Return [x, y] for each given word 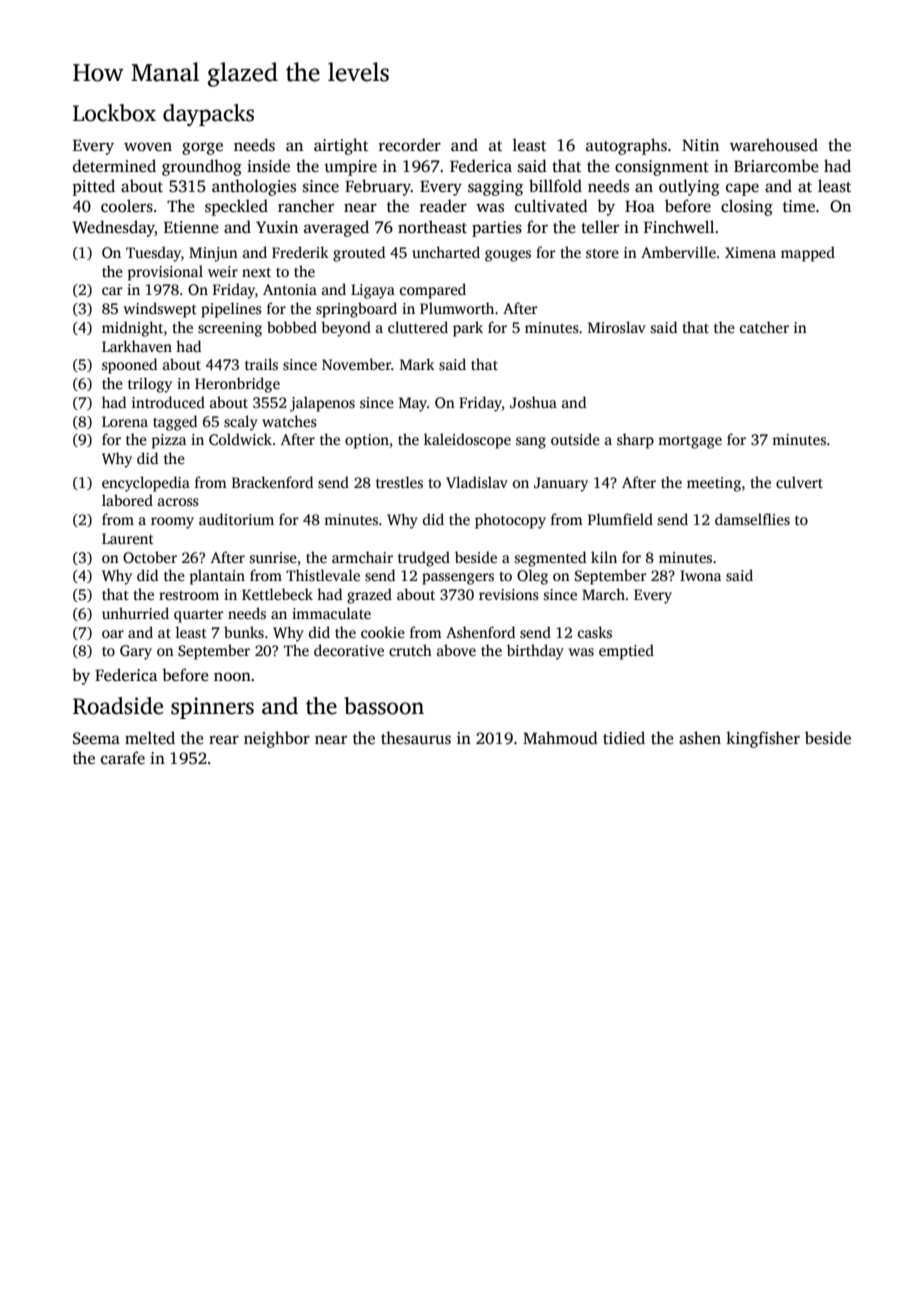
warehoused [774, 145]
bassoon [384, 706]
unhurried [135, 613]
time [799, 206]
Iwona [700, 575]
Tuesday [153, 254]
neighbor [277, 739]
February [378, 187]
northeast [432, 227]
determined [114, 165]
